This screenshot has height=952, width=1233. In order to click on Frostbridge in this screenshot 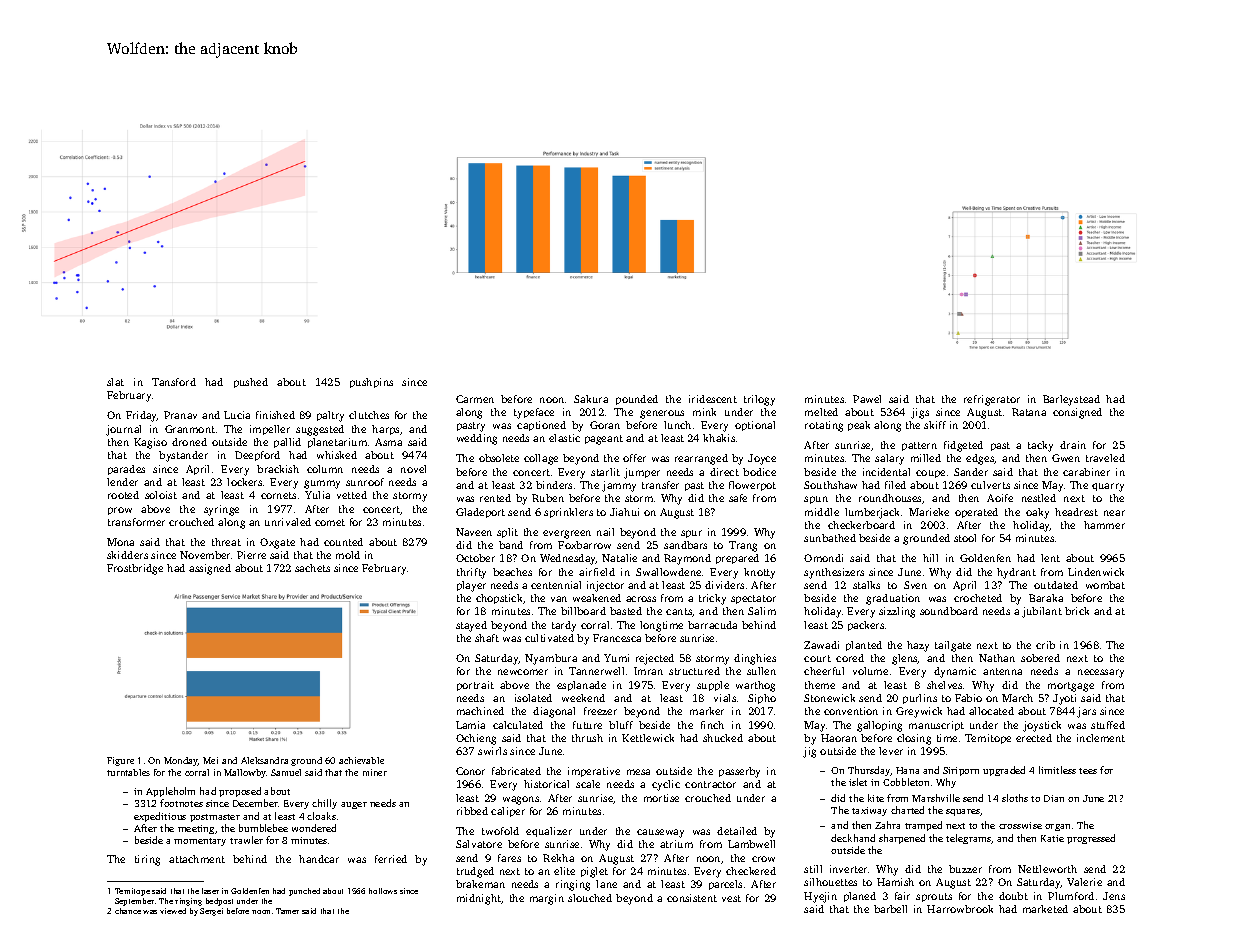, I will do `click(135, 569)`.
